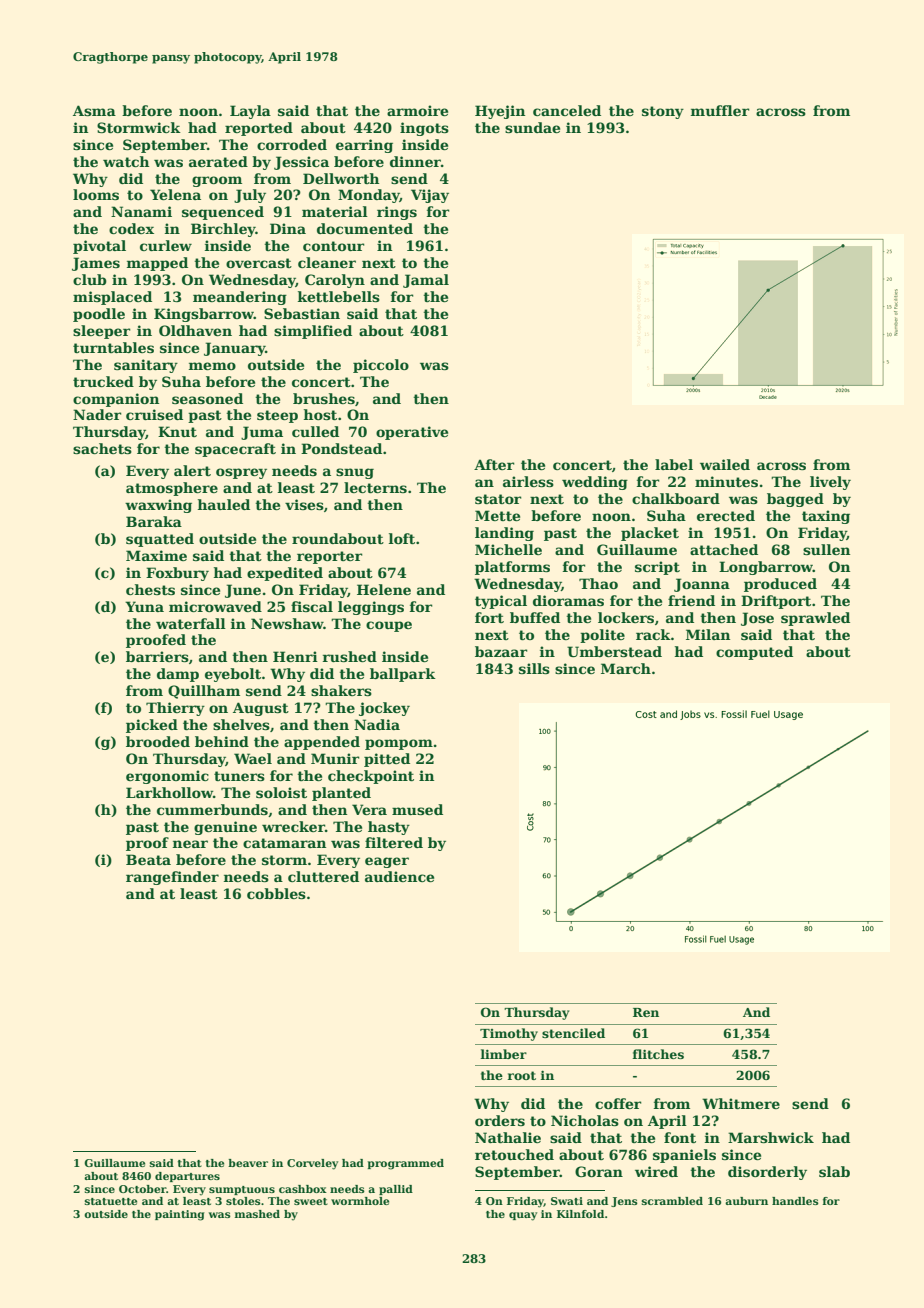 This document has height=1308, width=924. What do you see at coordinates (663, 112) in the document?
I see `stony` at bounding box center [663, 112].
